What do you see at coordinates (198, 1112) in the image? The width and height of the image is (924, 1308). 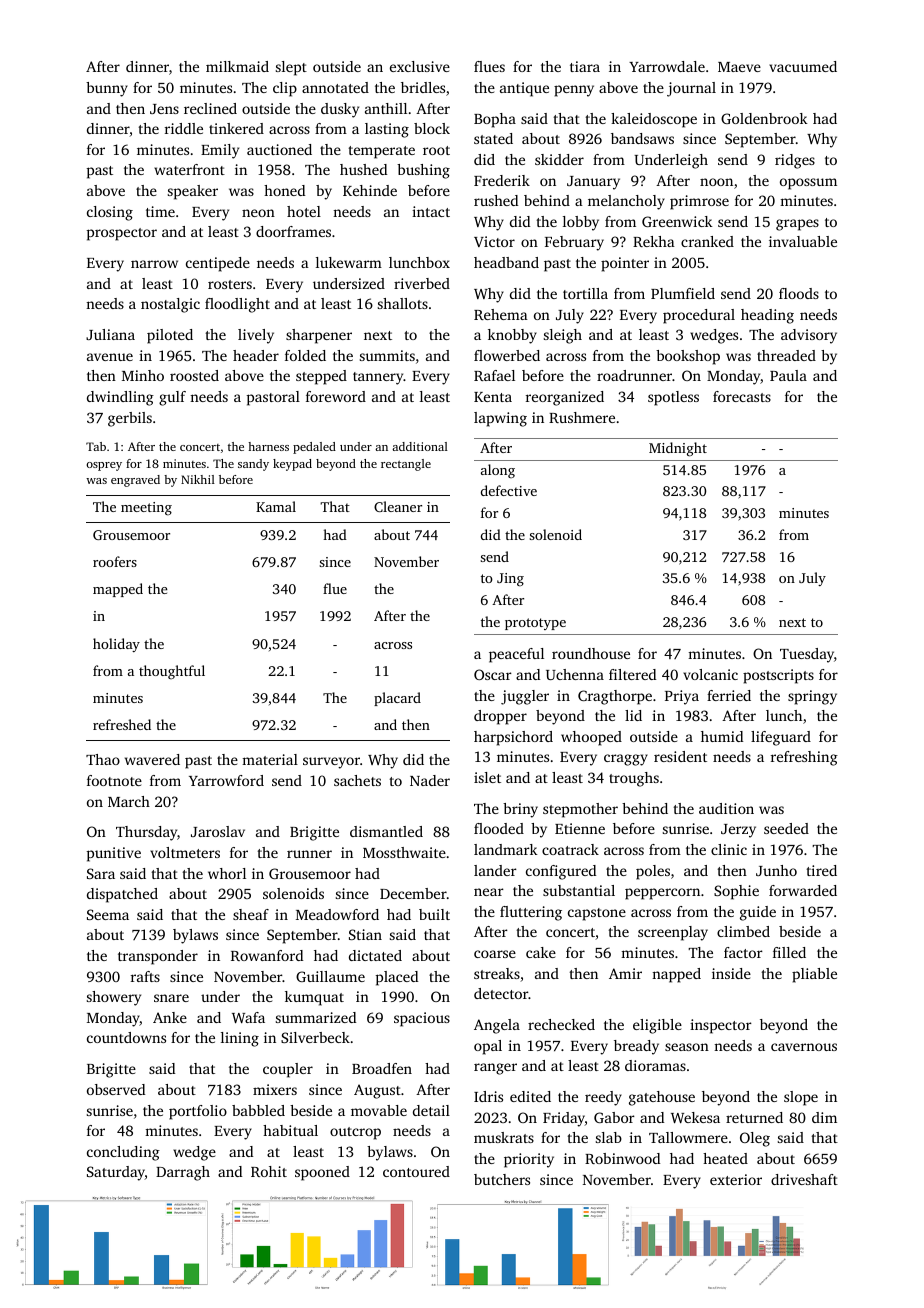 I see `portfolio` at bounding box center [198, 1112].
